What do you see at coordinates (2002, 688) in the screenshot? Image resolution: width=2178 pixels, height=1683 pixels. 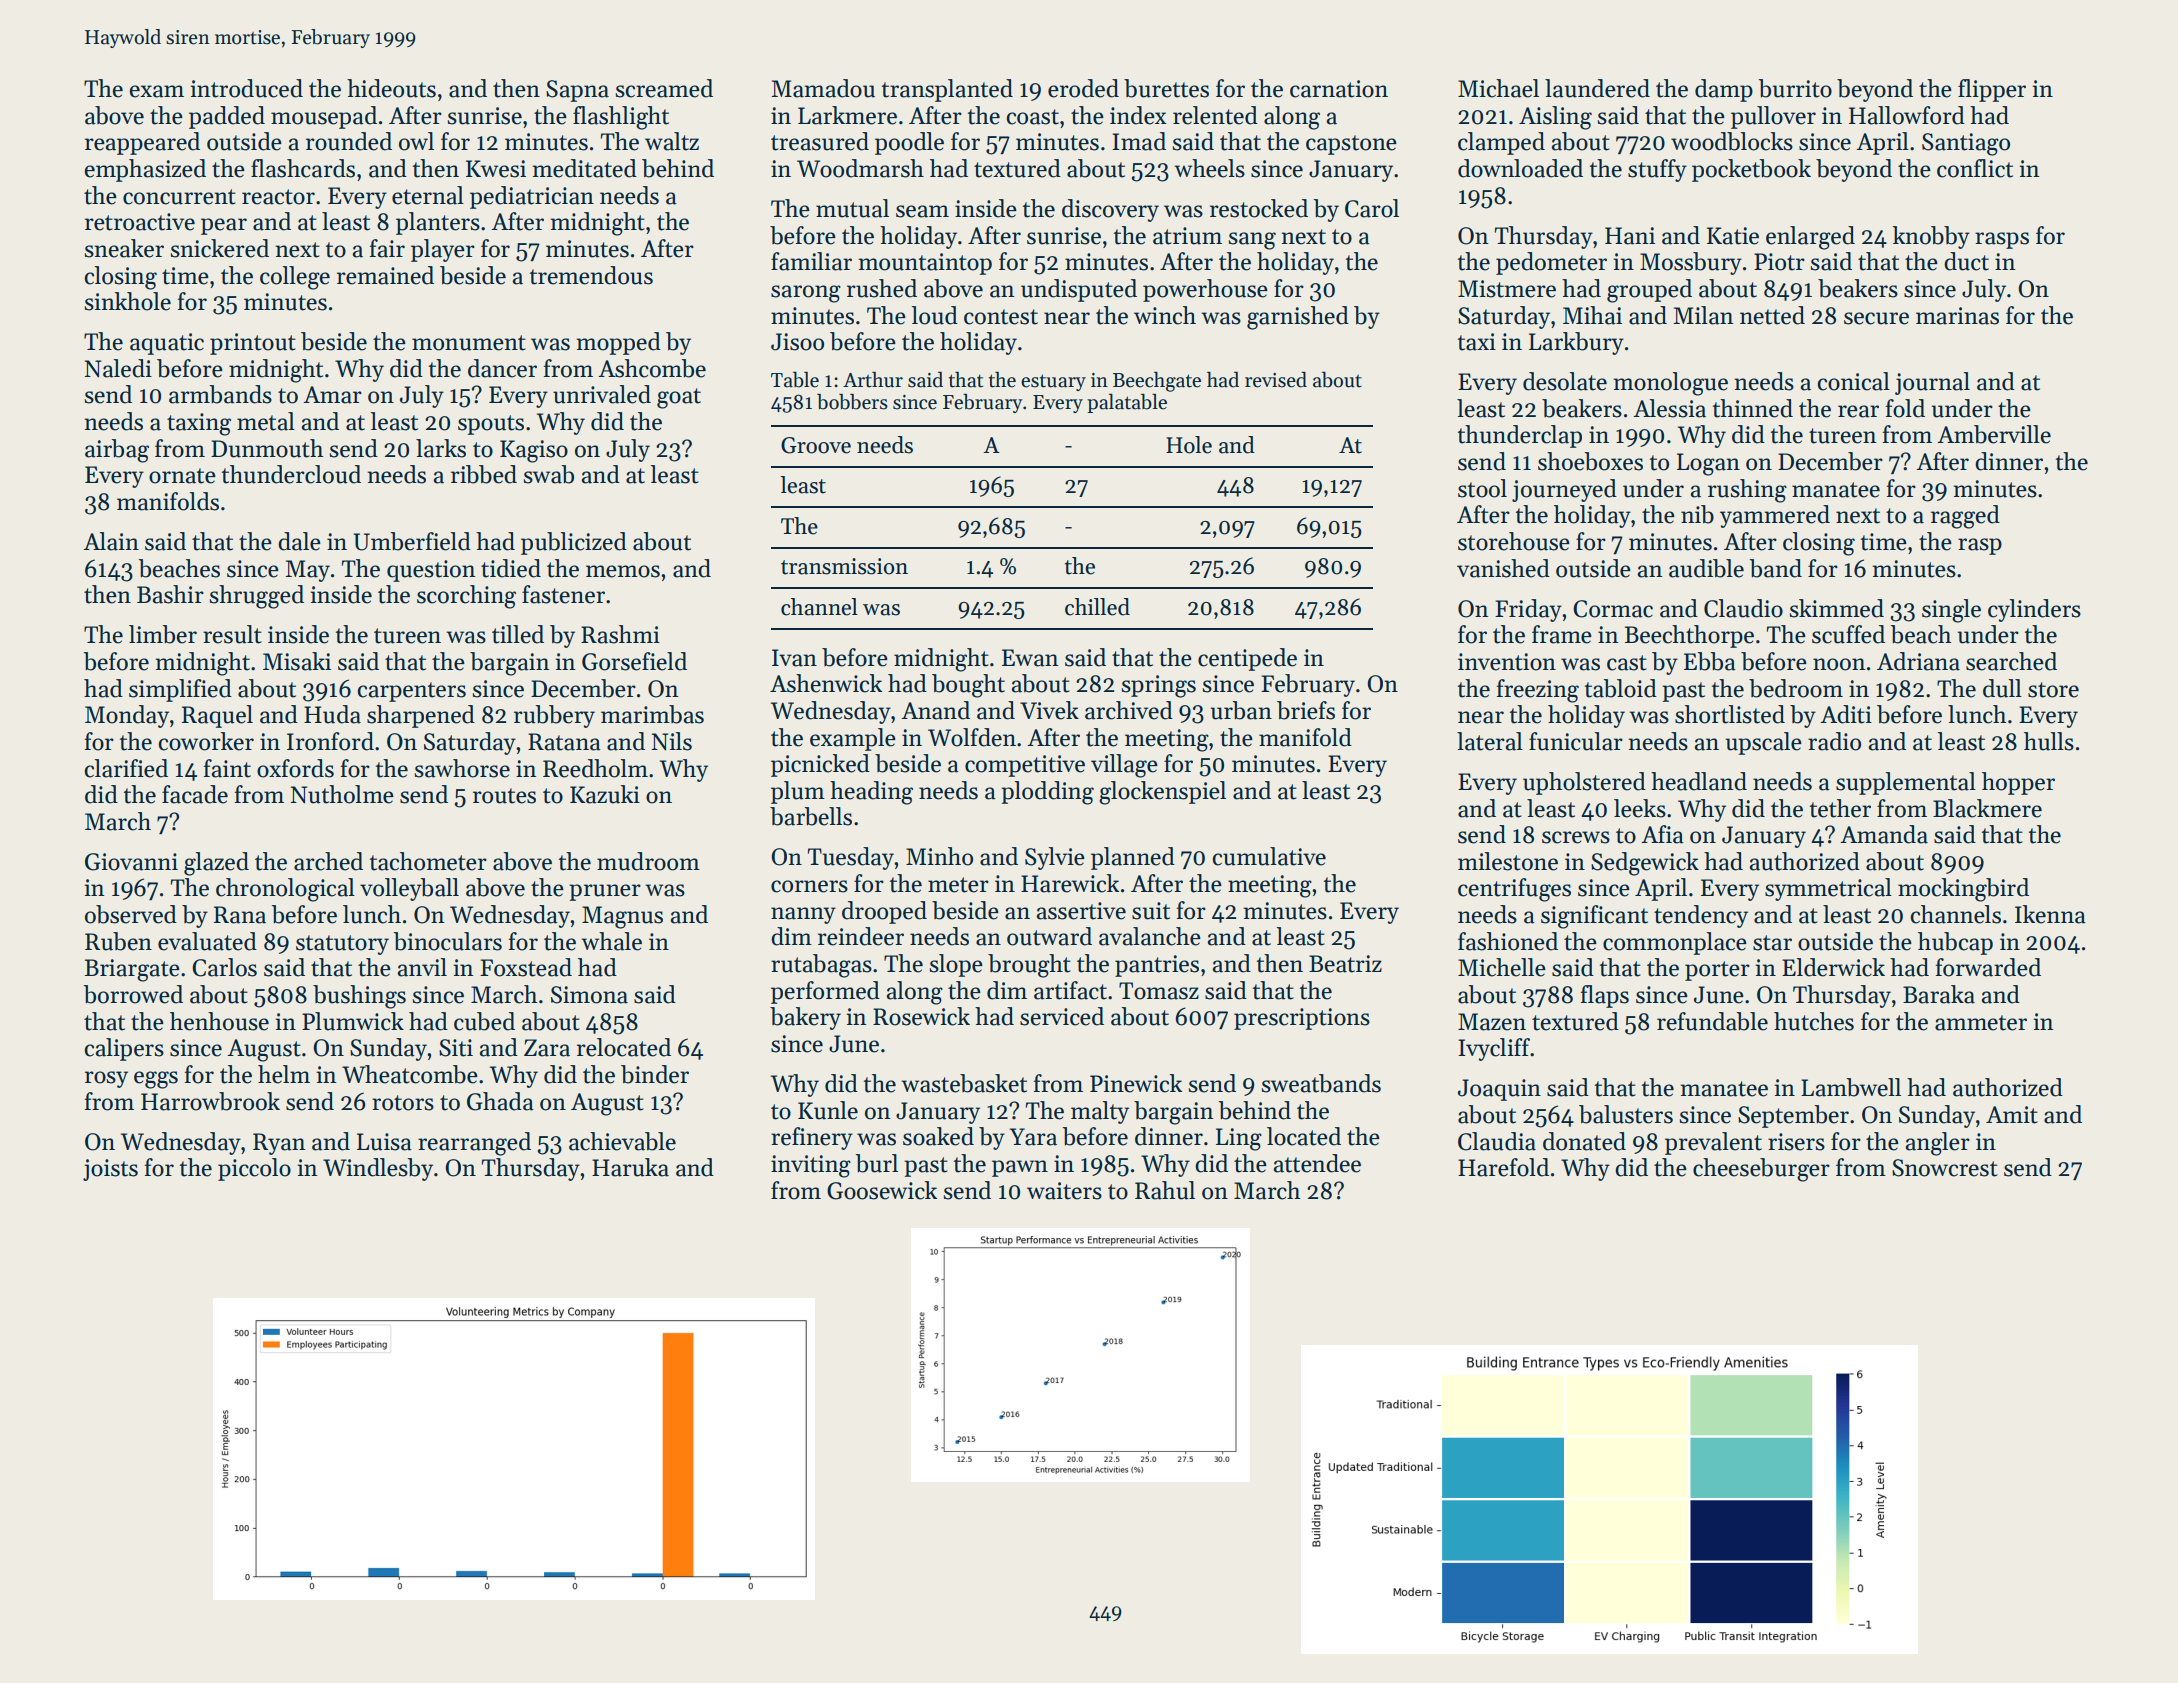 I see `dull` at bounding box center [2002, 688].
